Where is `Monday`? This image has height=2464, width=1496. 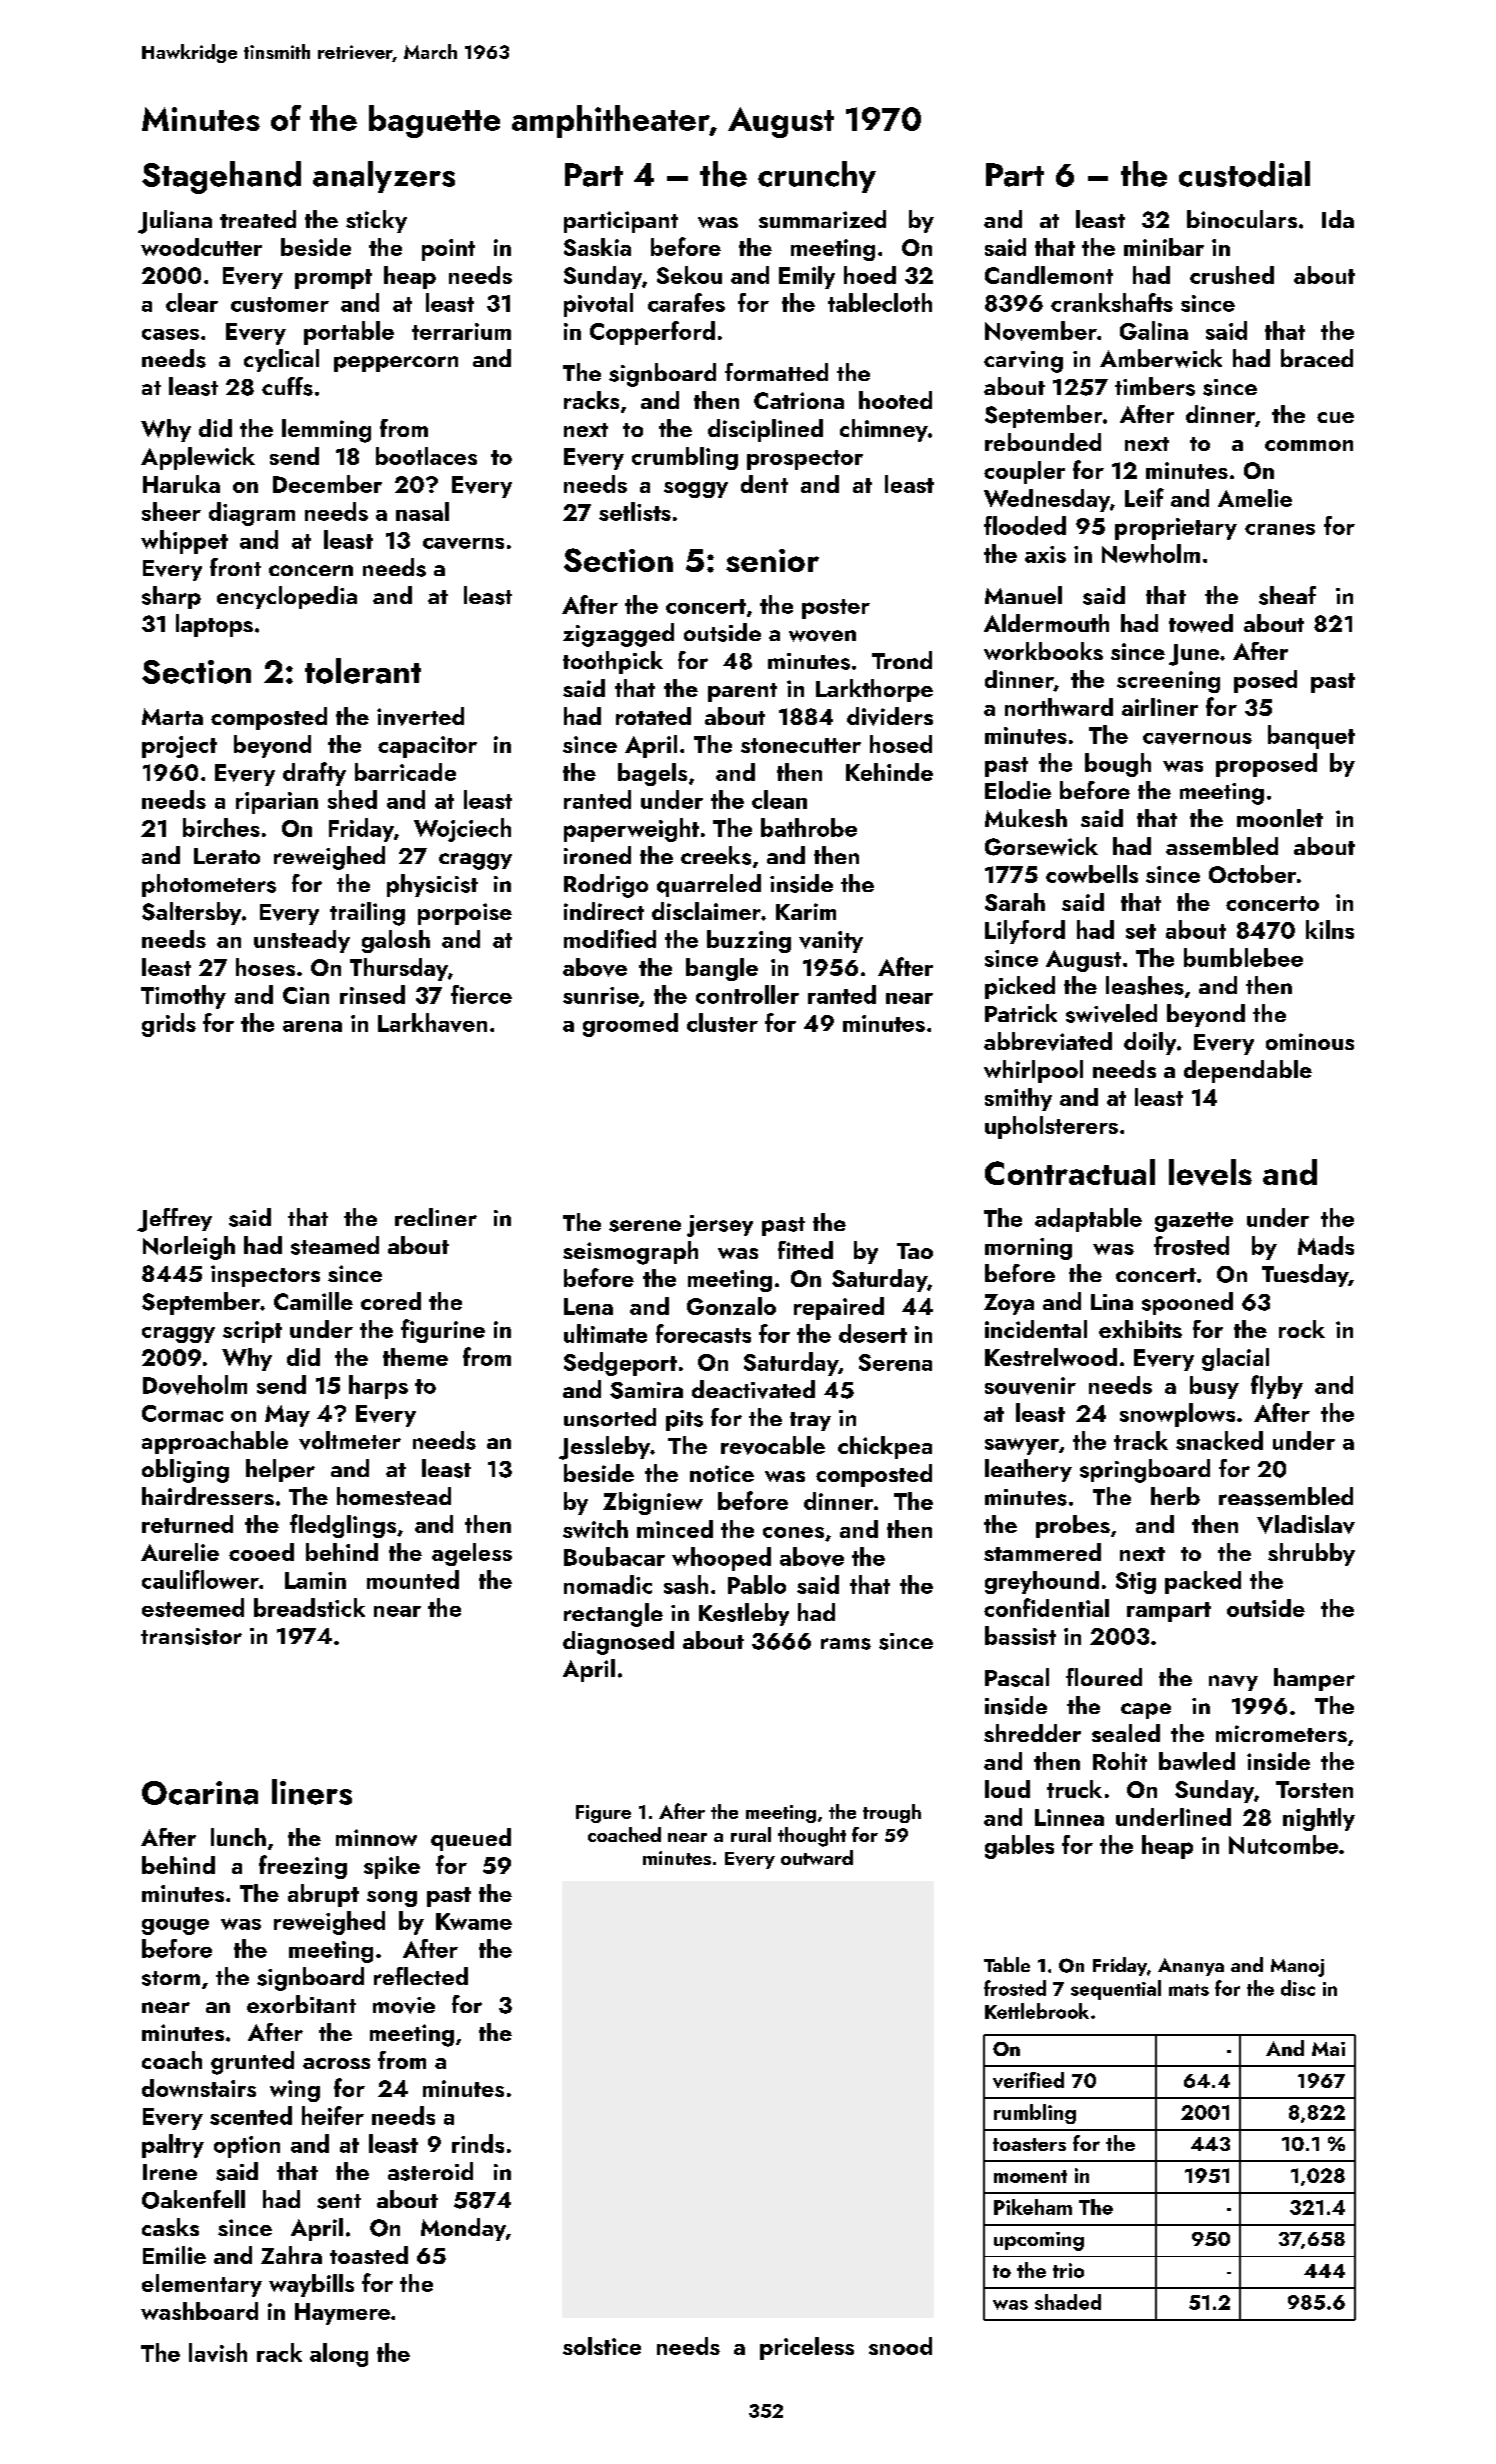 Monday is located at coordinates (463, 2229).
